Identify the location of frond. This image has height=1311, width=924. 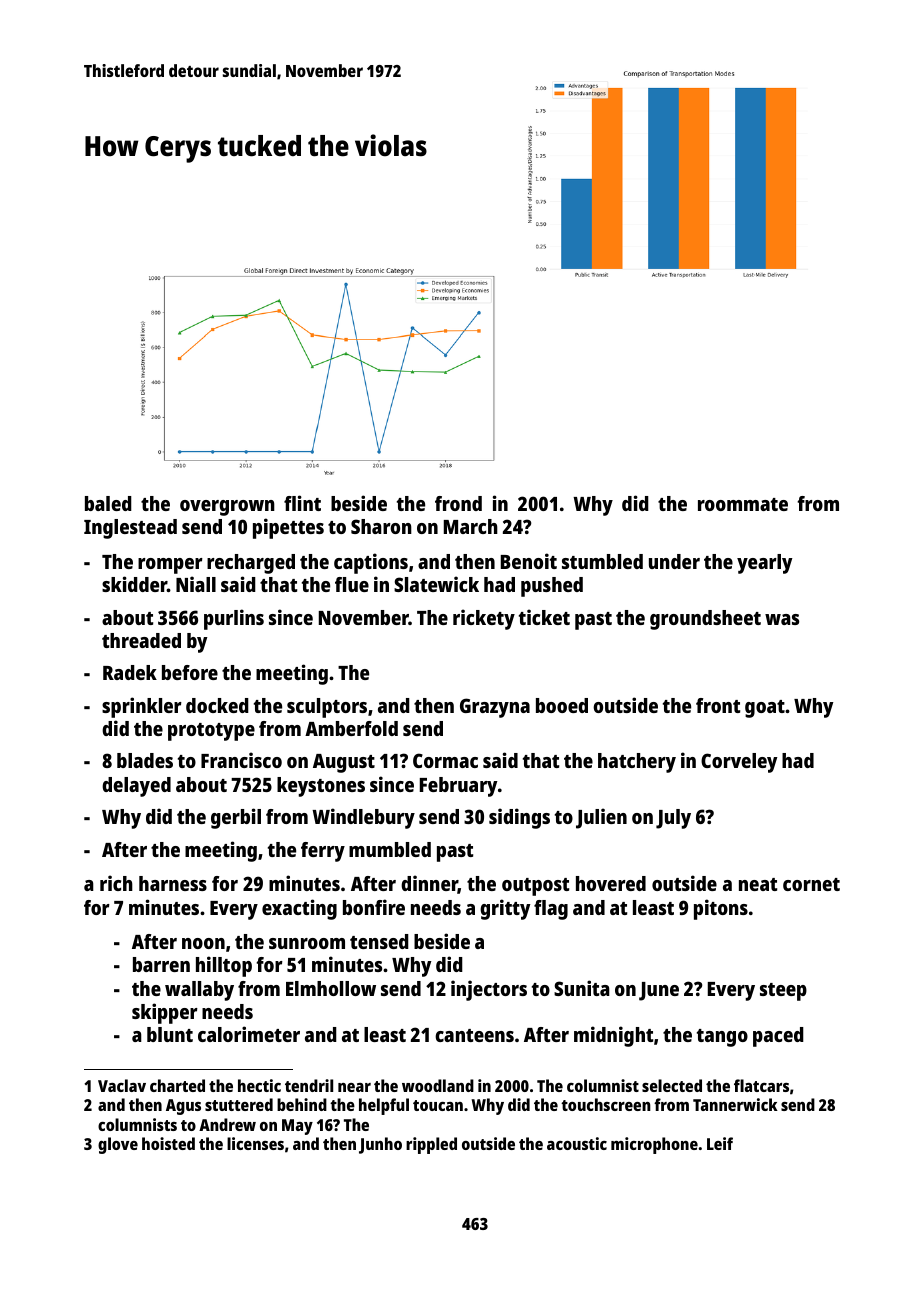
(458, 503).
